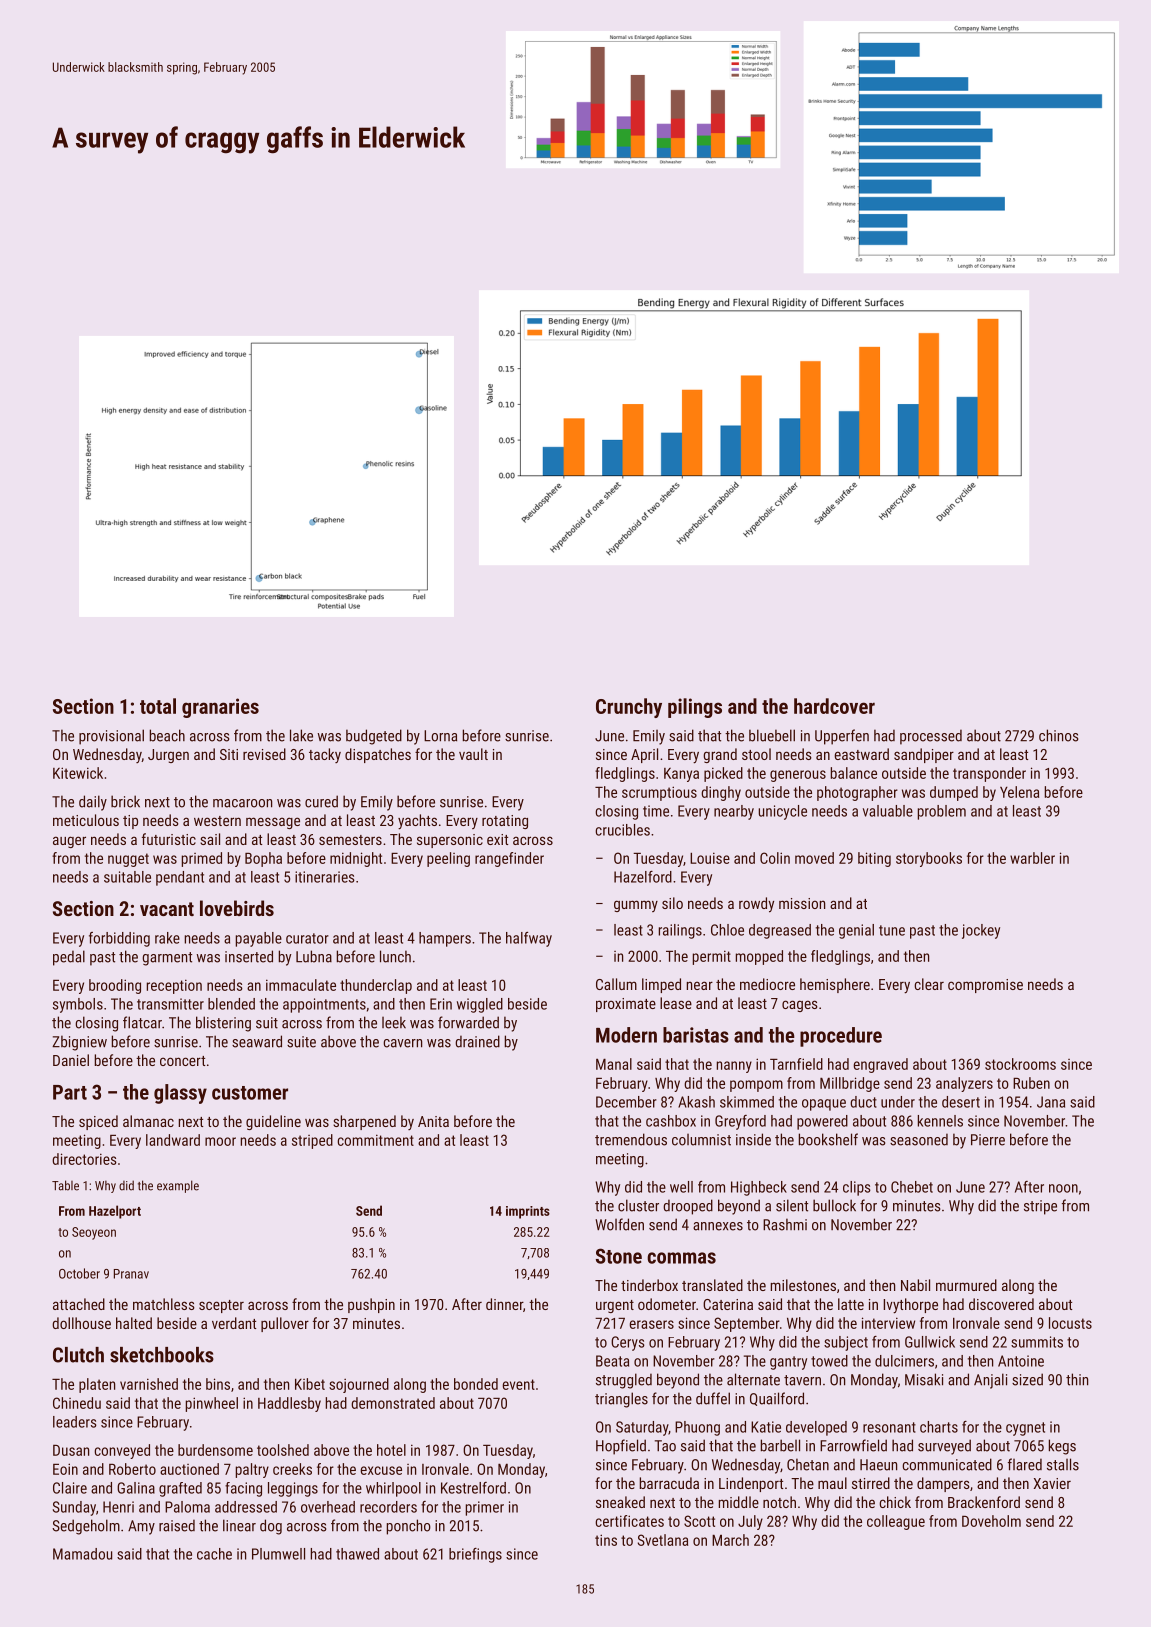 The height and width of the screenshot is (1627, 1151). Describe the element at coordinates (629, 708) in the screenshot. I see `Crunchy` at that location.
